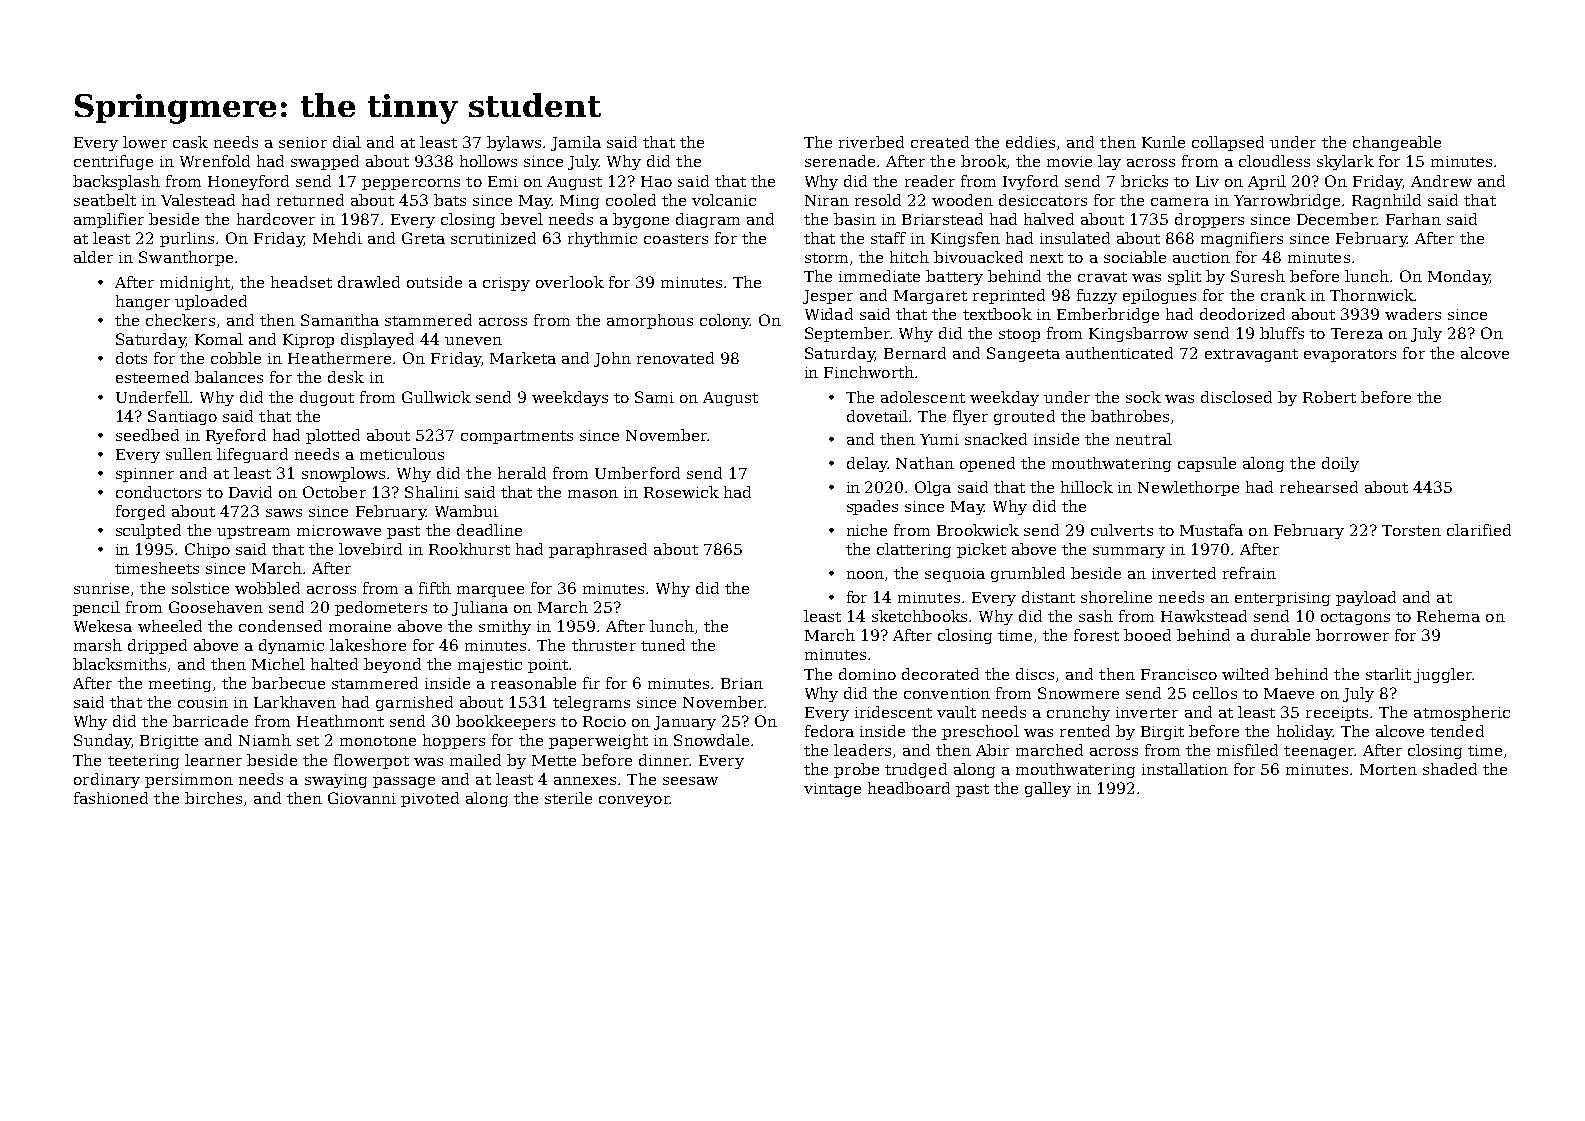  What do you see at coordinates (675, 358) in the screenshot?
I see `renovated` at bounding box center [675, 358].
